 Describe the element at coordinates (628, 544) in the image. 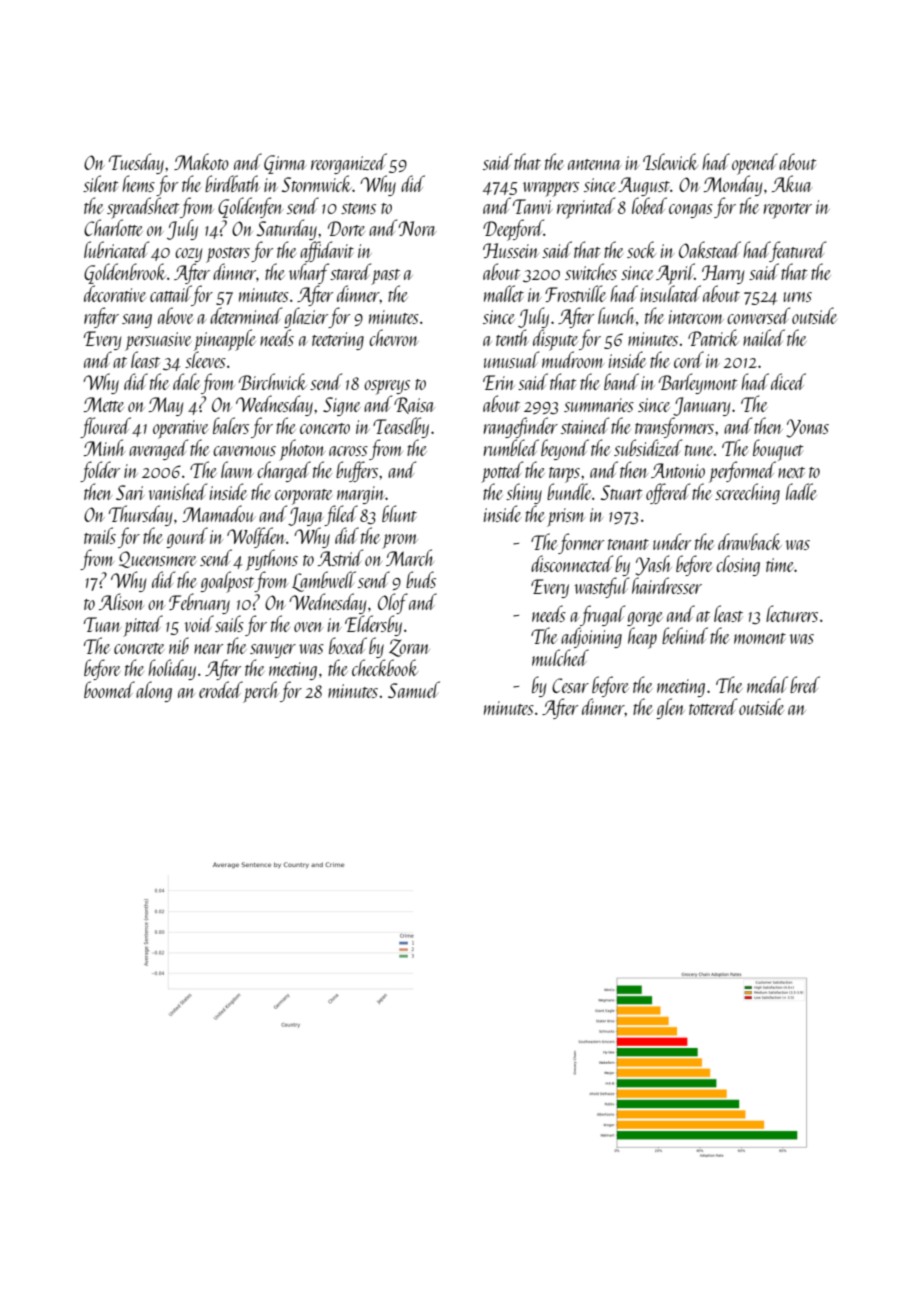

I see `tenant` at that location.
